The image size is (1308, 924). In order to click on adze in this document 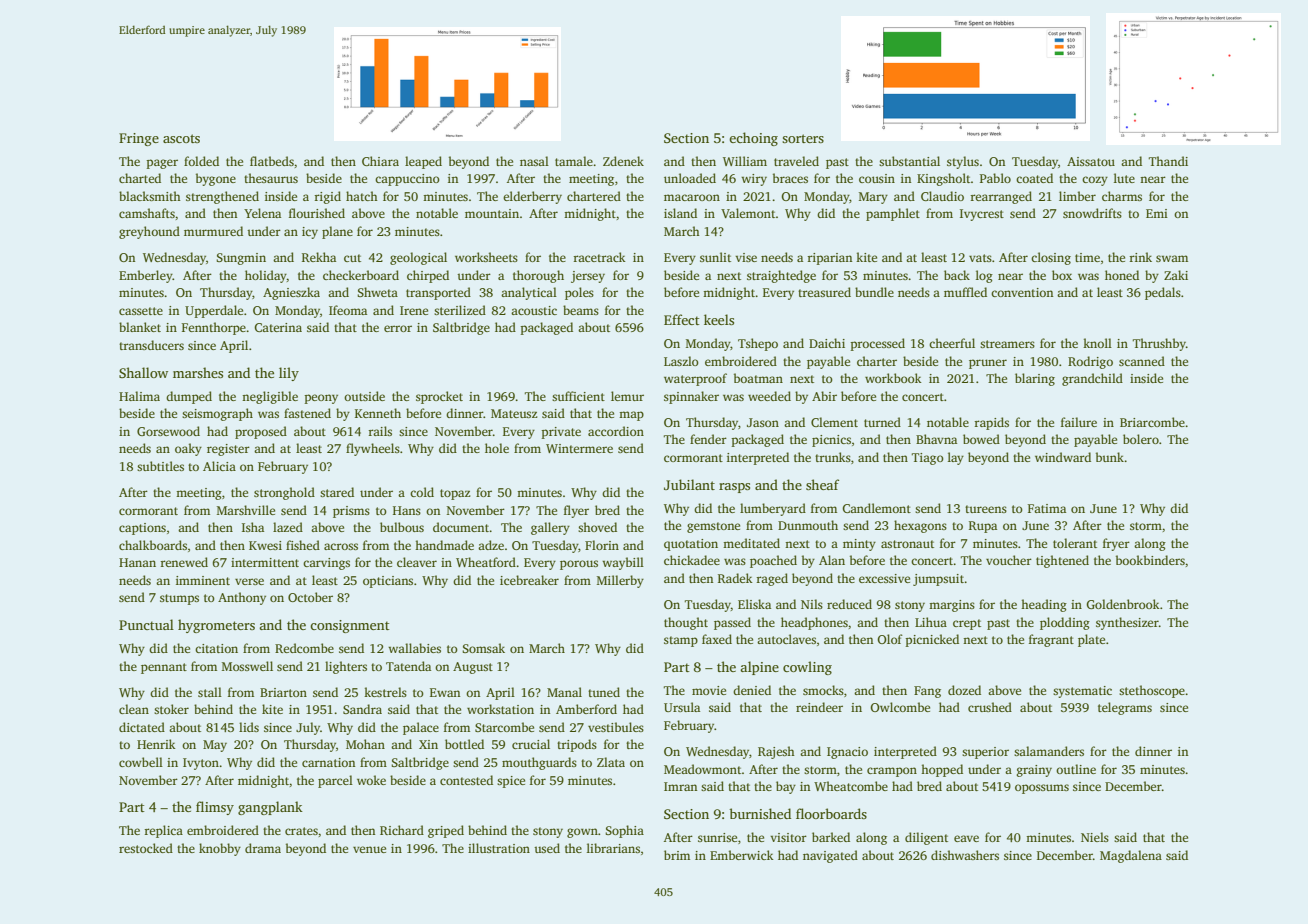, I will do `click(491, 545)`.
